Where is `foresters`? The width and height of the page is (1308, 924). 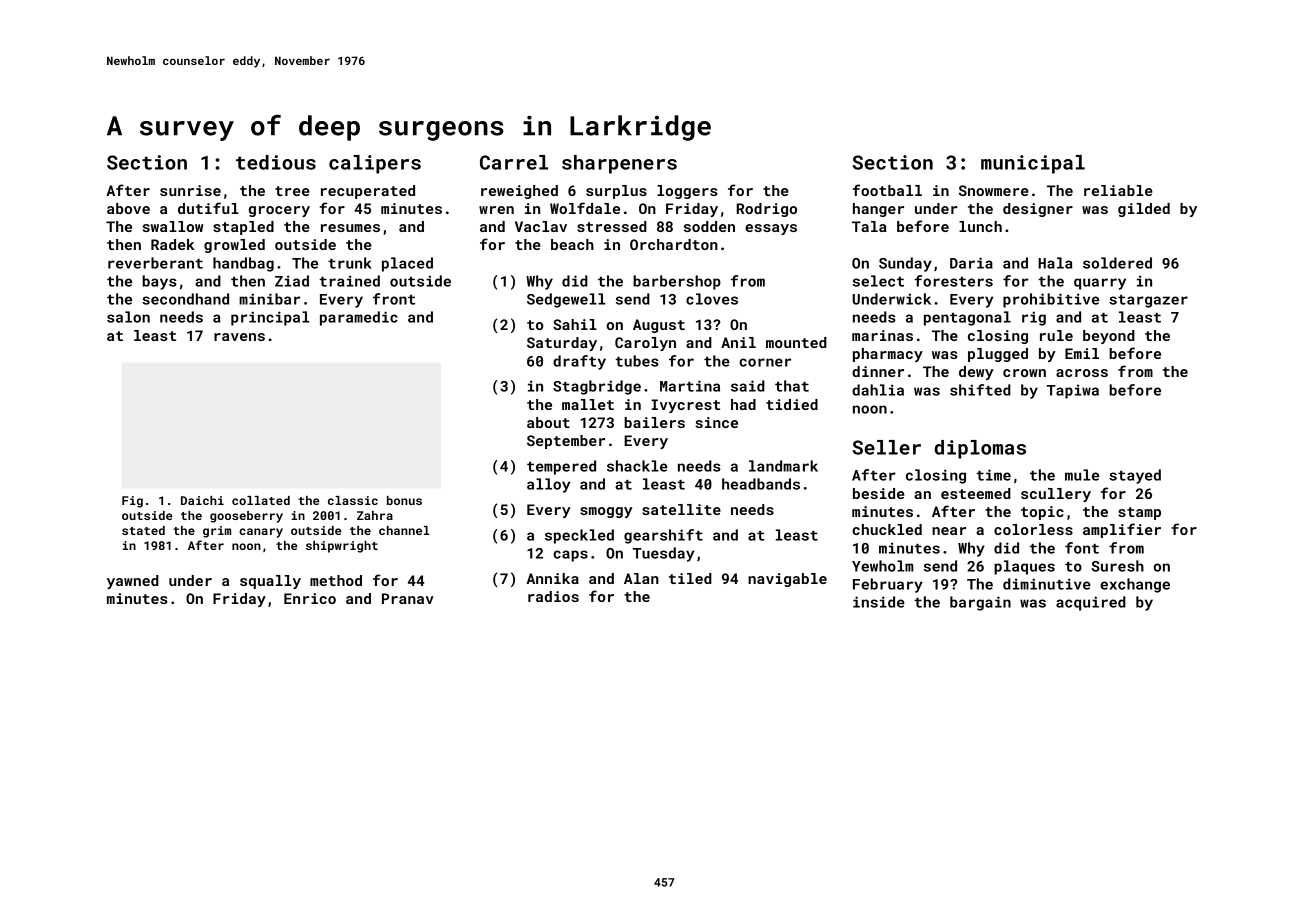
foresters is located at coordinates (953, 281).
